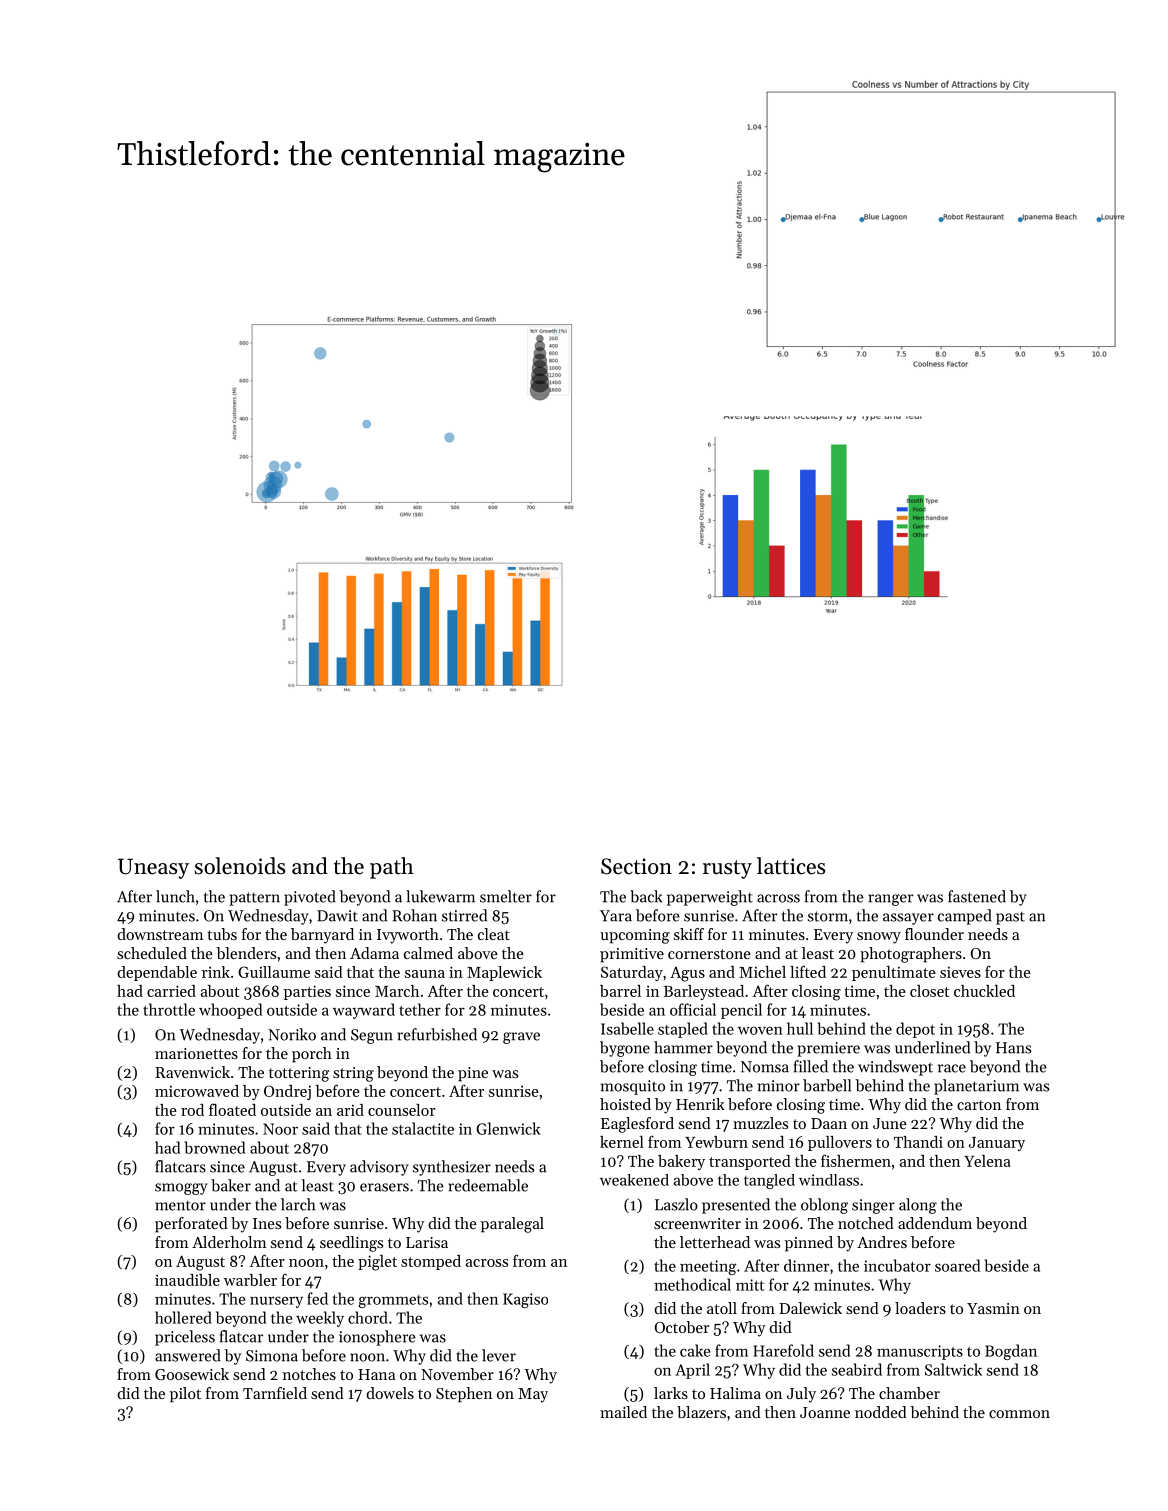 This image has height=1511, width=1168. Describe the element at coordinates (1019, 1414) in the image. I see `common` at that location.
